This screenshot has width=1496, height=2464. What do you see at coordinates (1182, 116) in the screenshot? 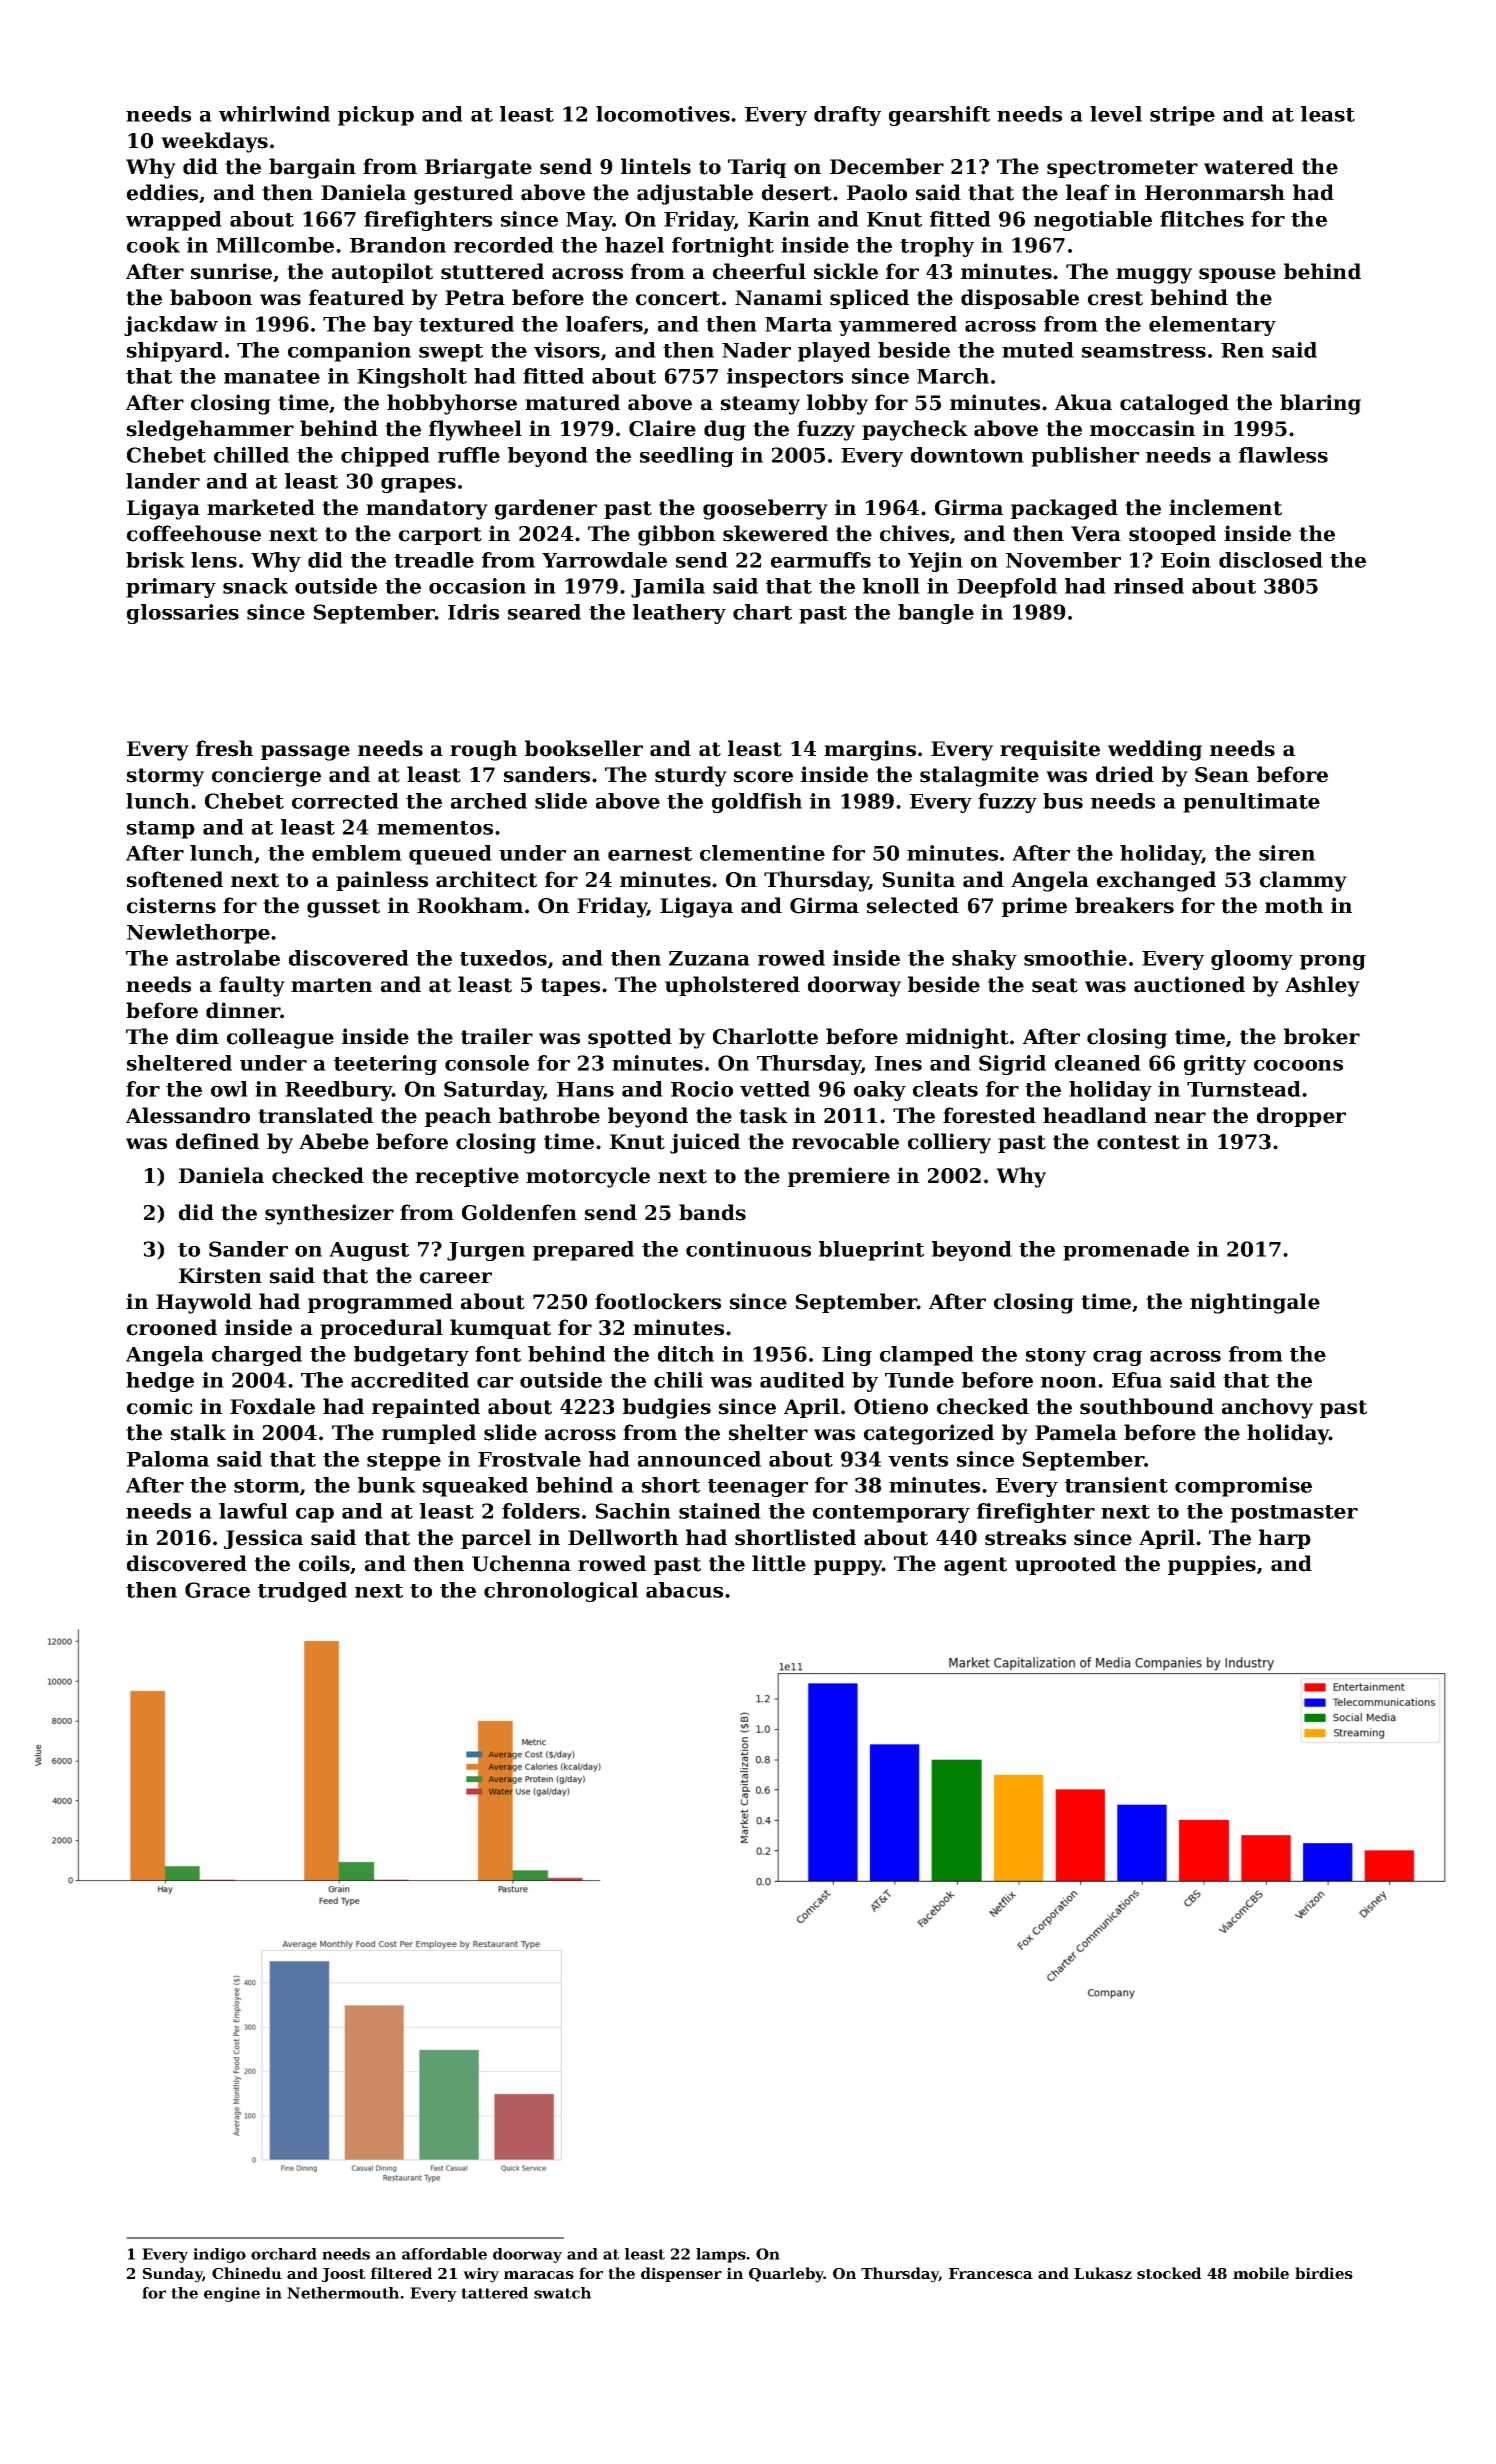
I see `stripe` at bounding box center [1182, 116].
